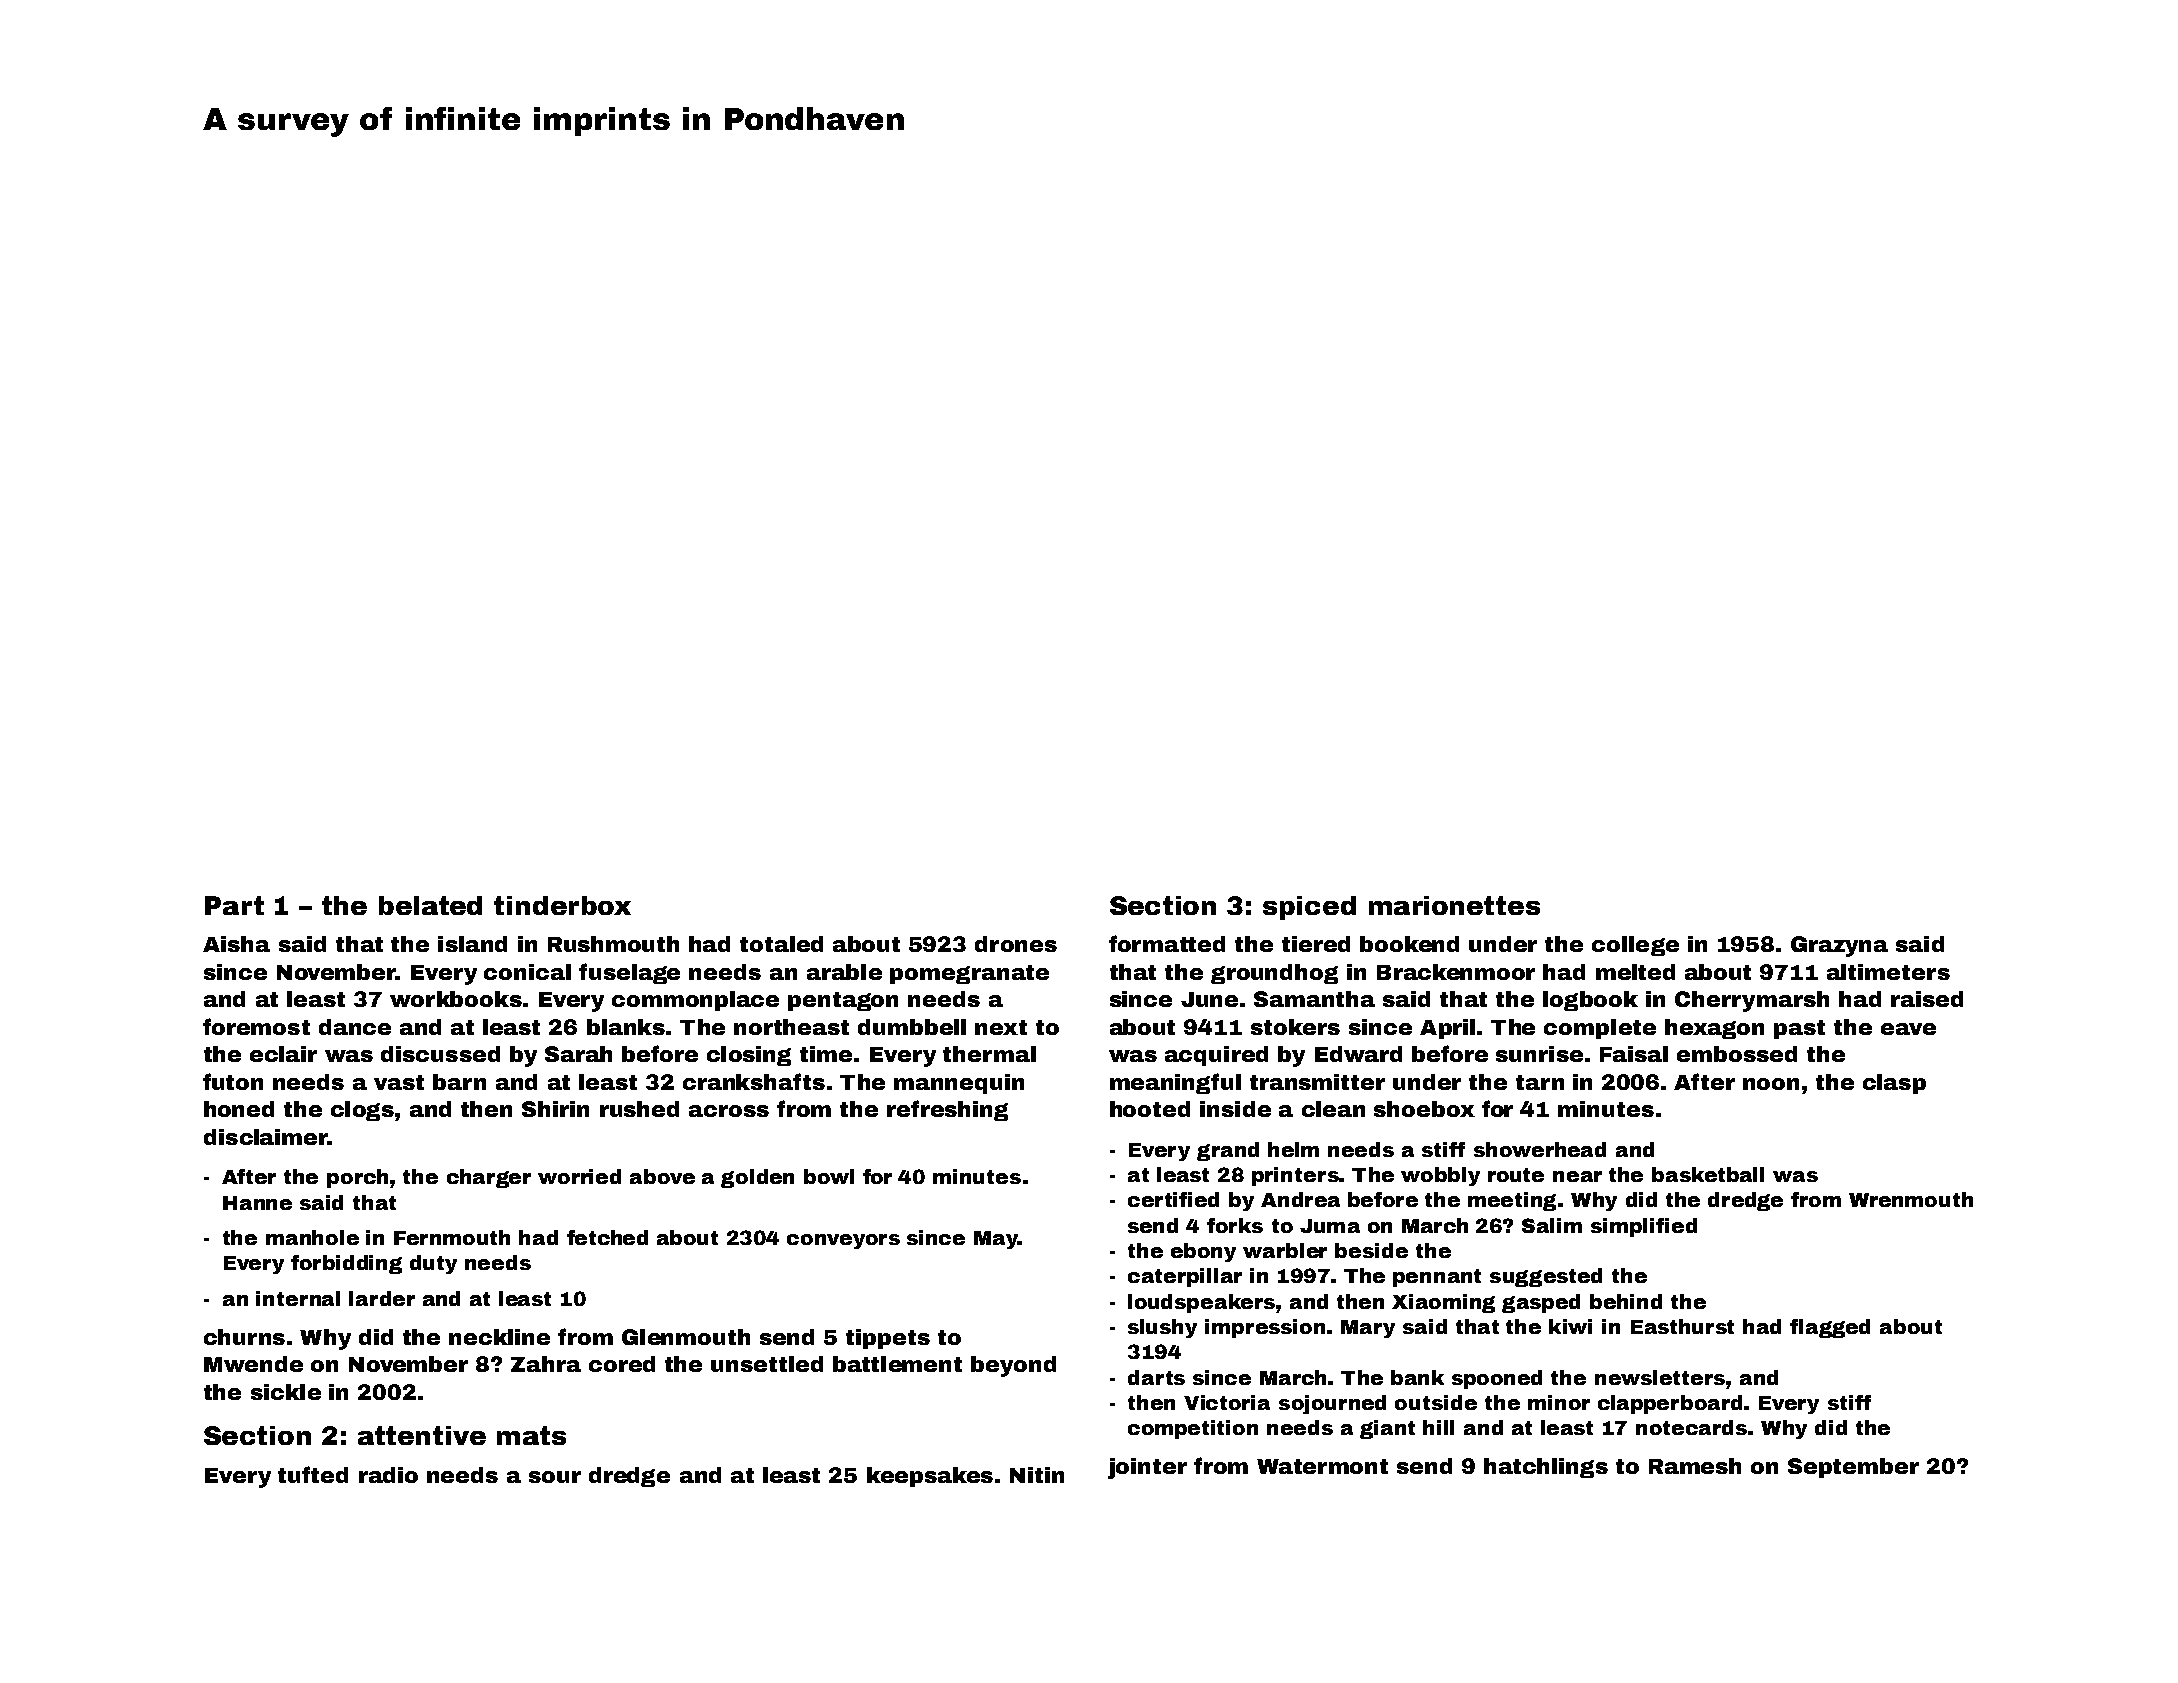  Describe the element at coordinates (1193, 1429) in the screenshot. I see `competition` at that location.
